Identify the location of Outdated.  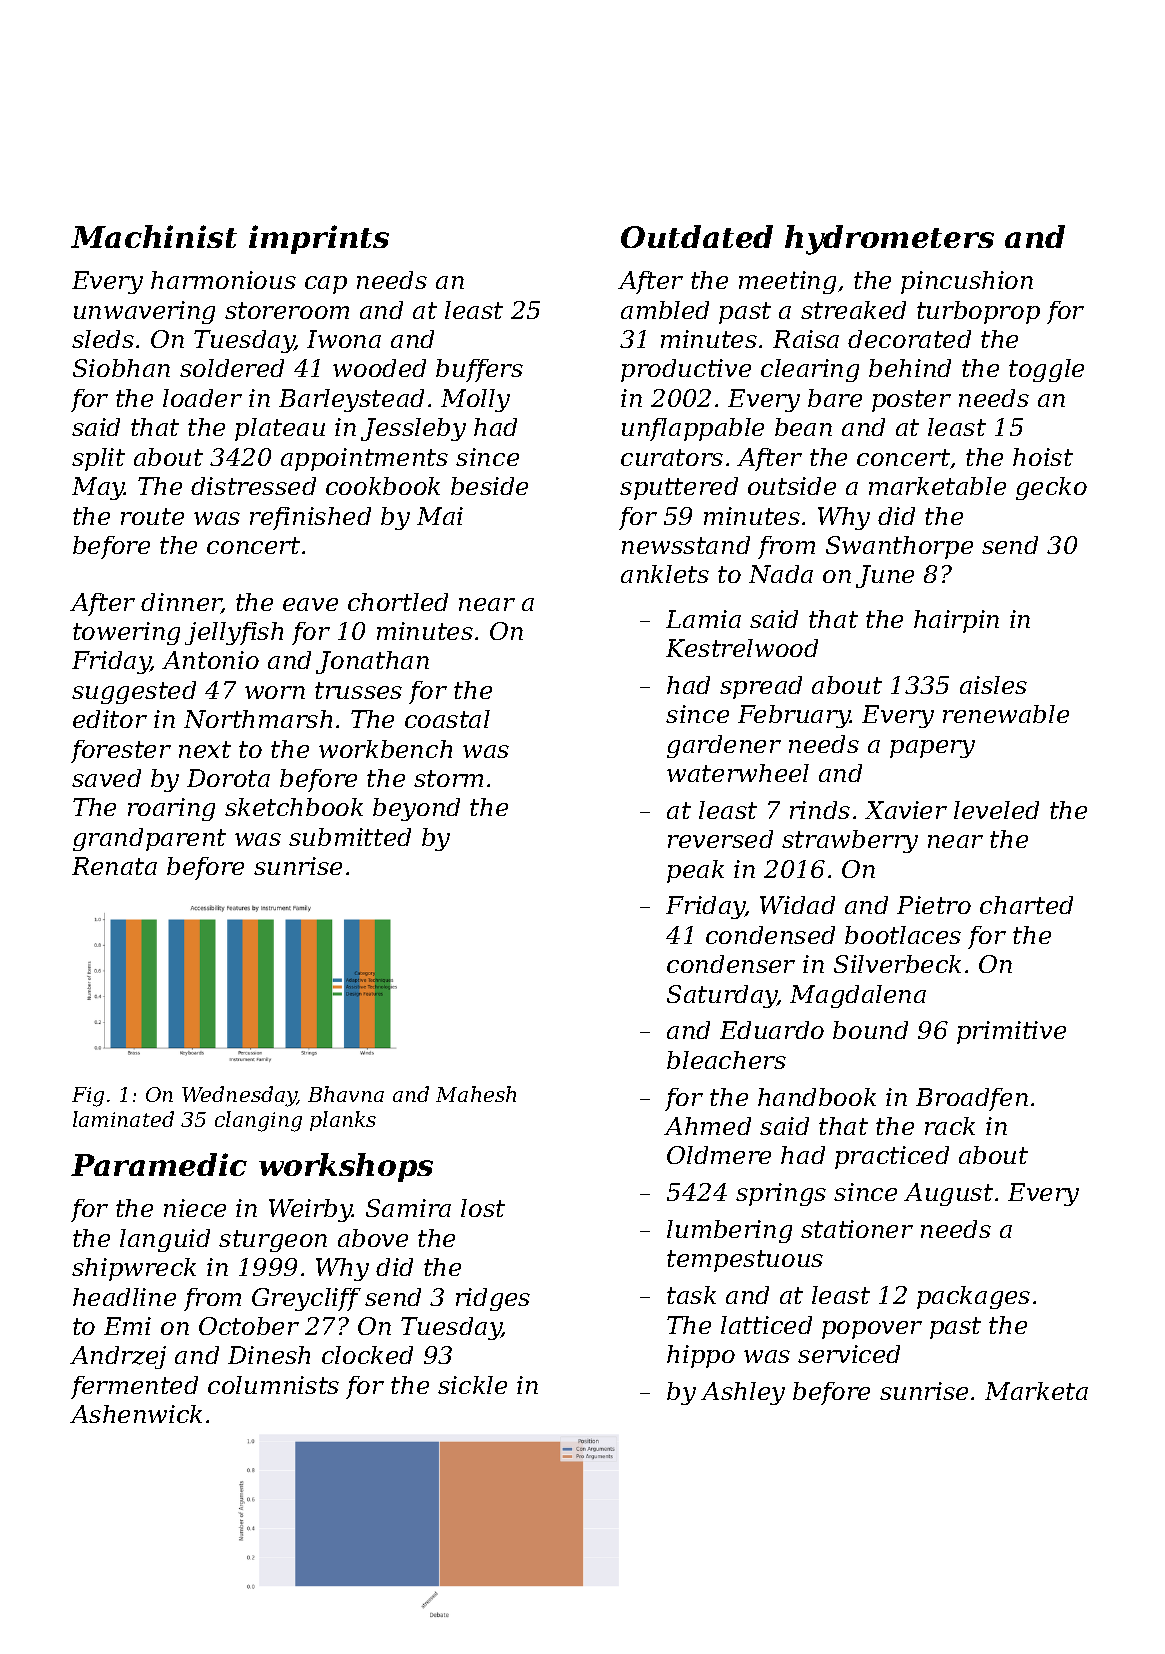
(697, 236).
